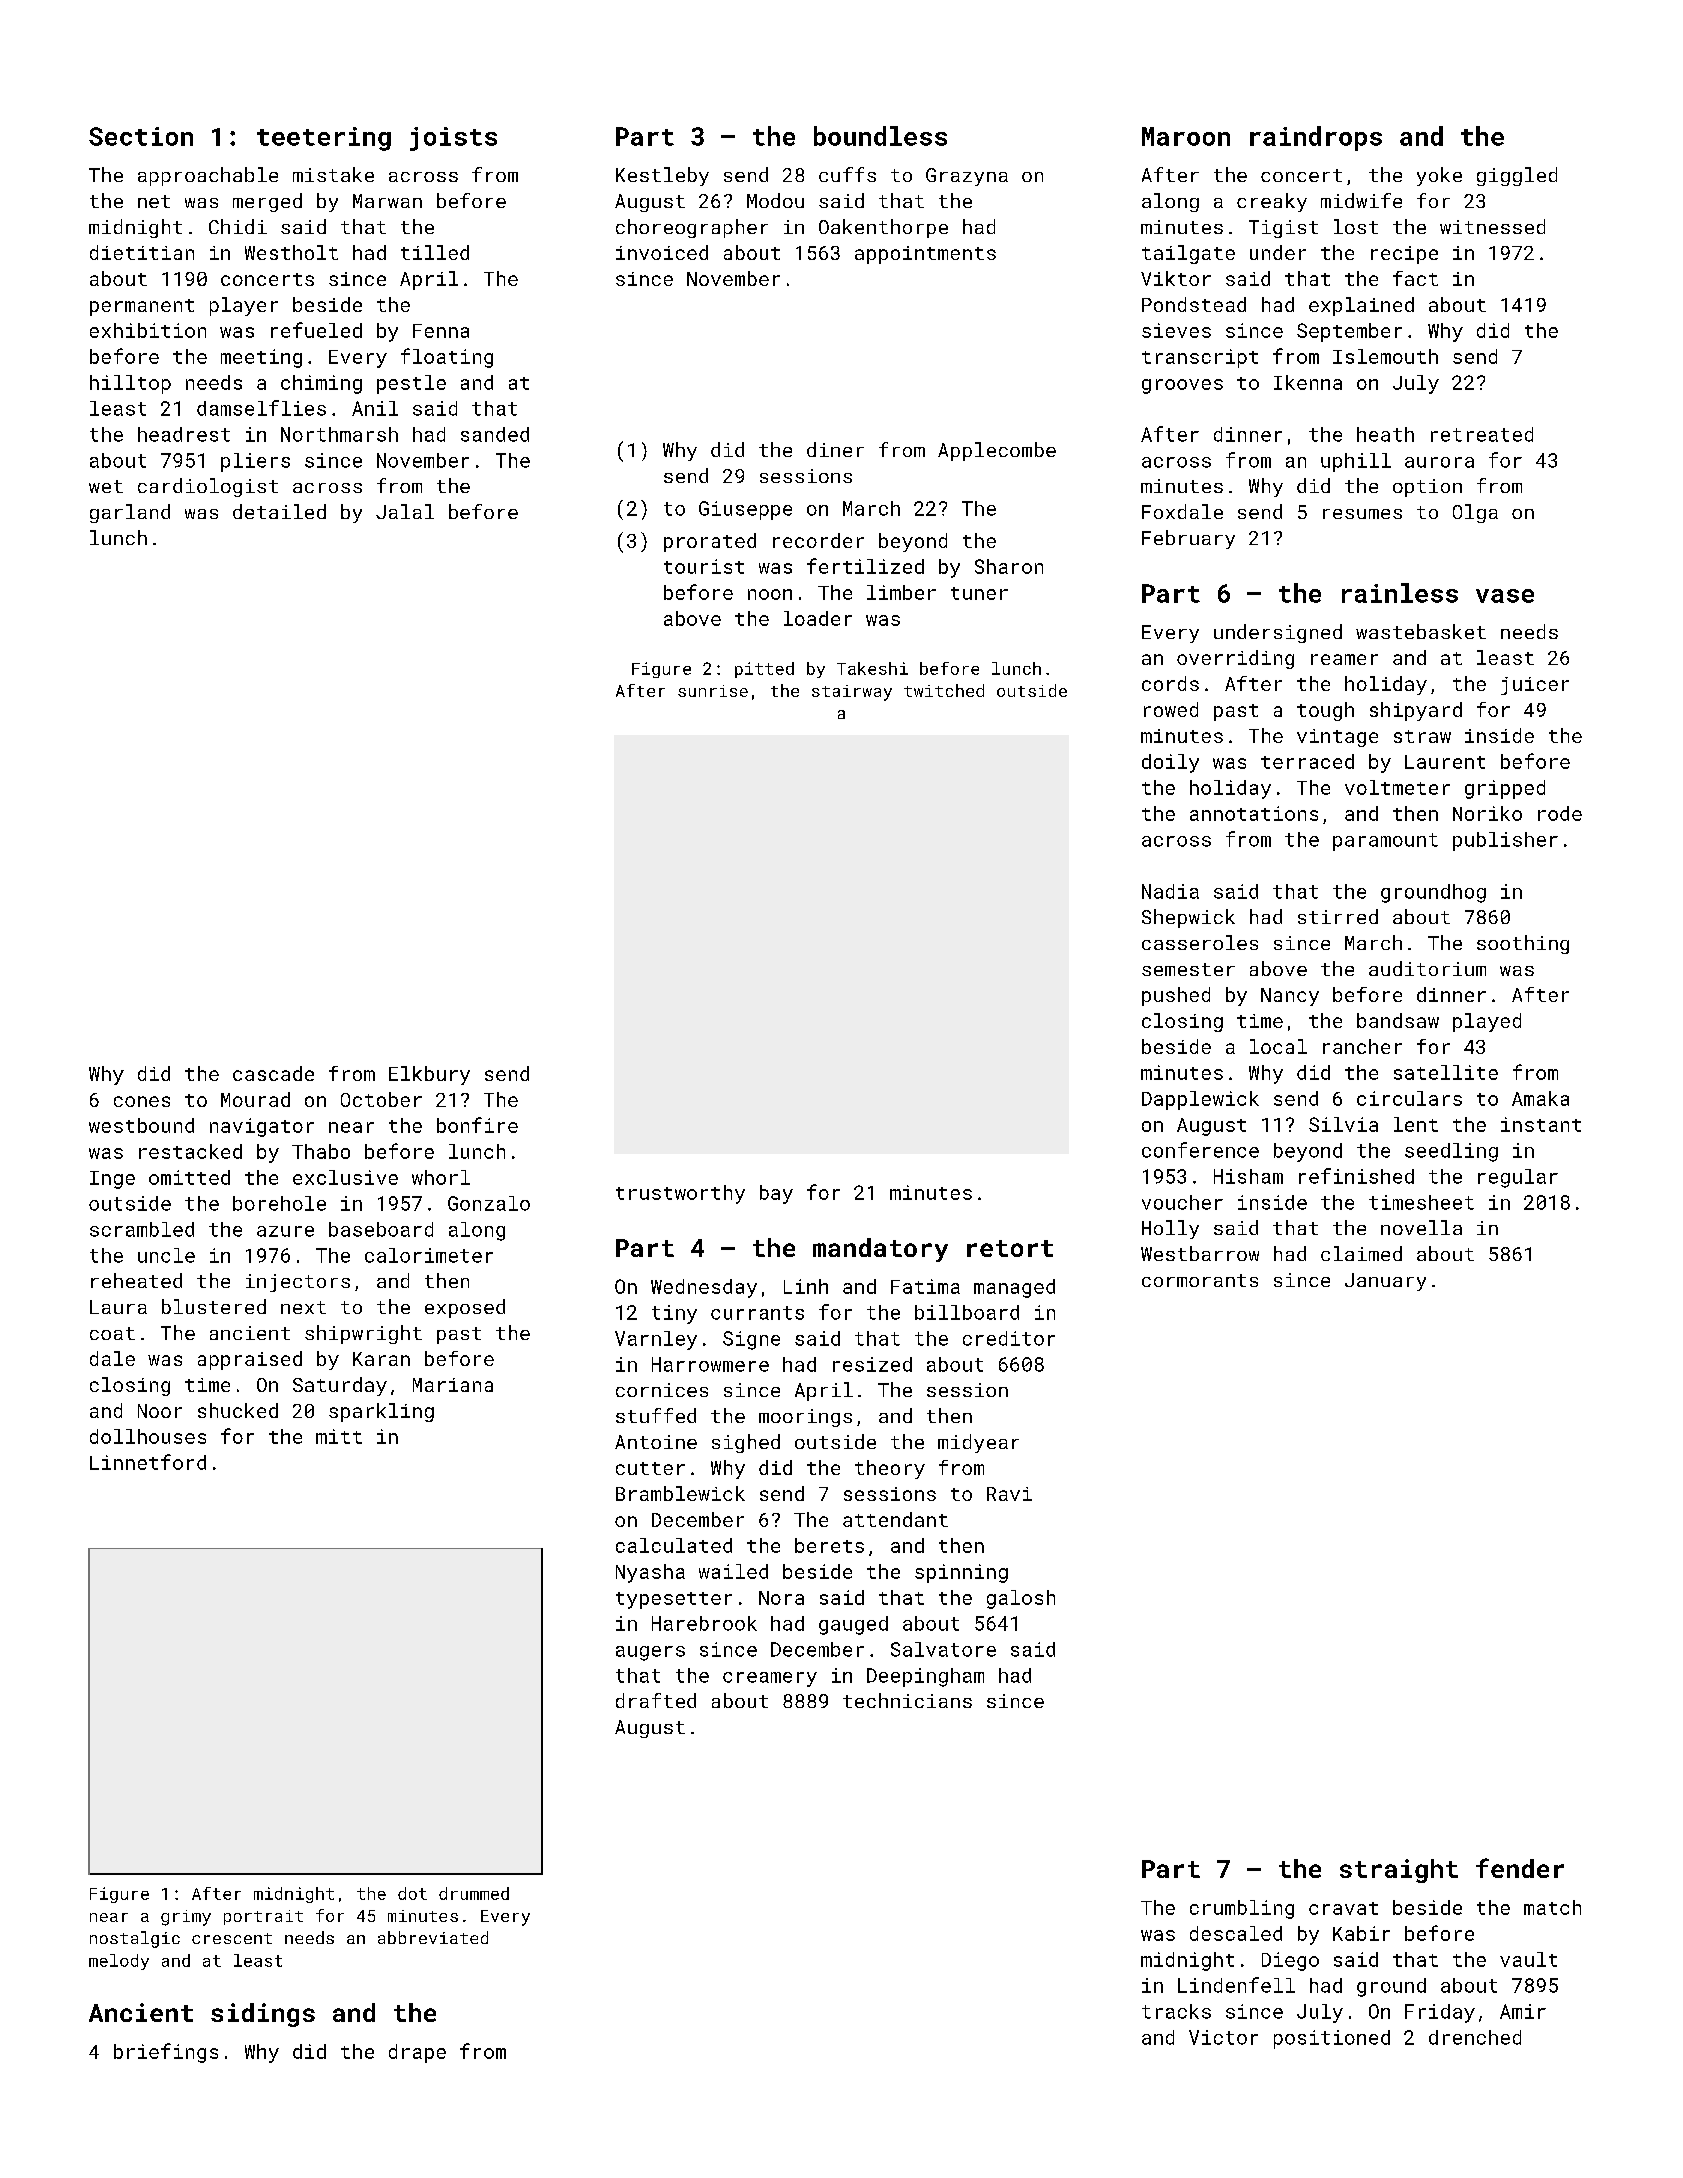 This image has height=2178, width=1683. I want to click on giggled, so click(1517, 176).
